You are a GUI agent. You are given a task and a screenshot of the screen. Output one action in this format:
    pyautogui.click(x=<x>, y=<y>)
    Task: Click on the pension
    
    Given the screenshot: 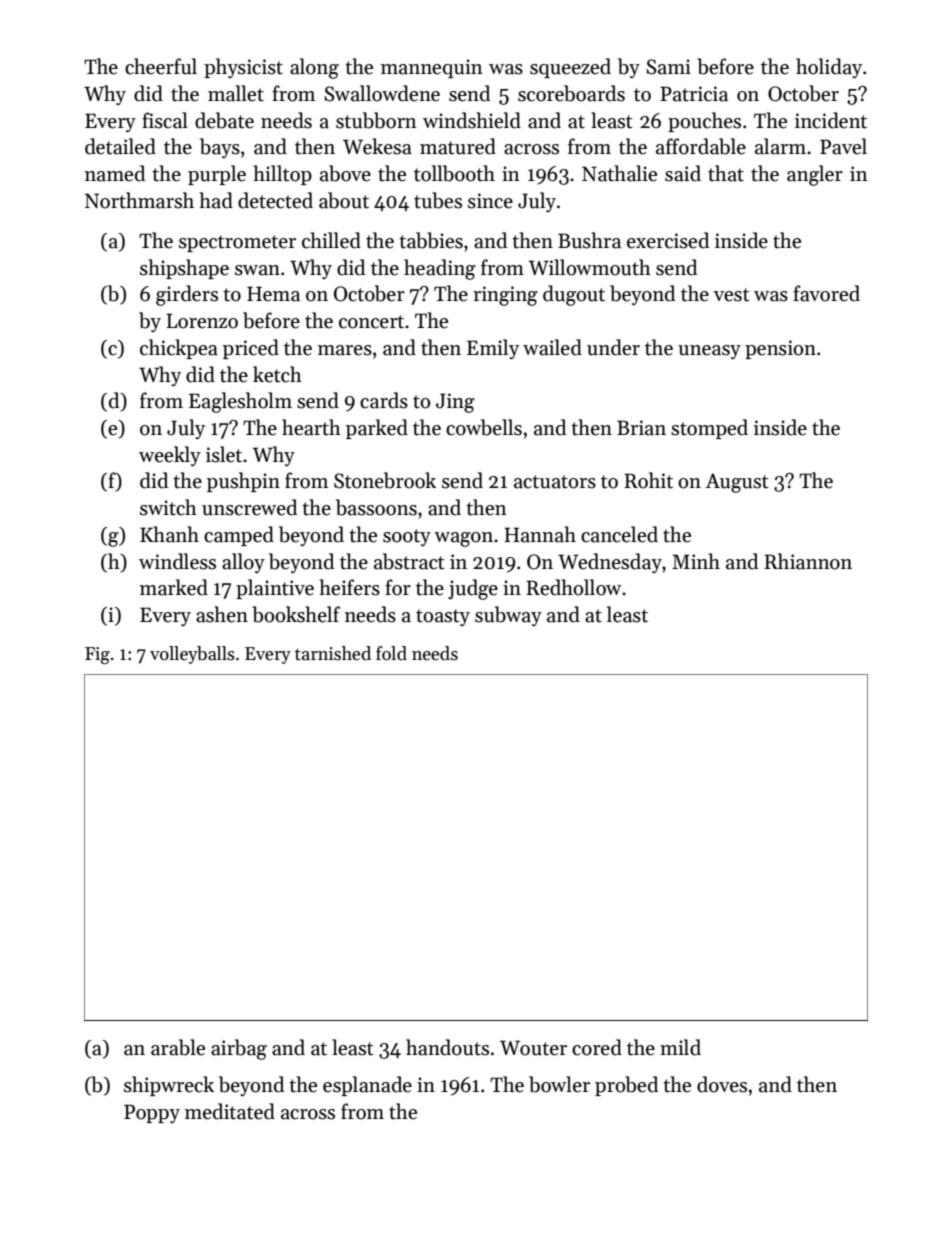 What is the action you would take?
    pyautogui.click(x=780, y=349)
